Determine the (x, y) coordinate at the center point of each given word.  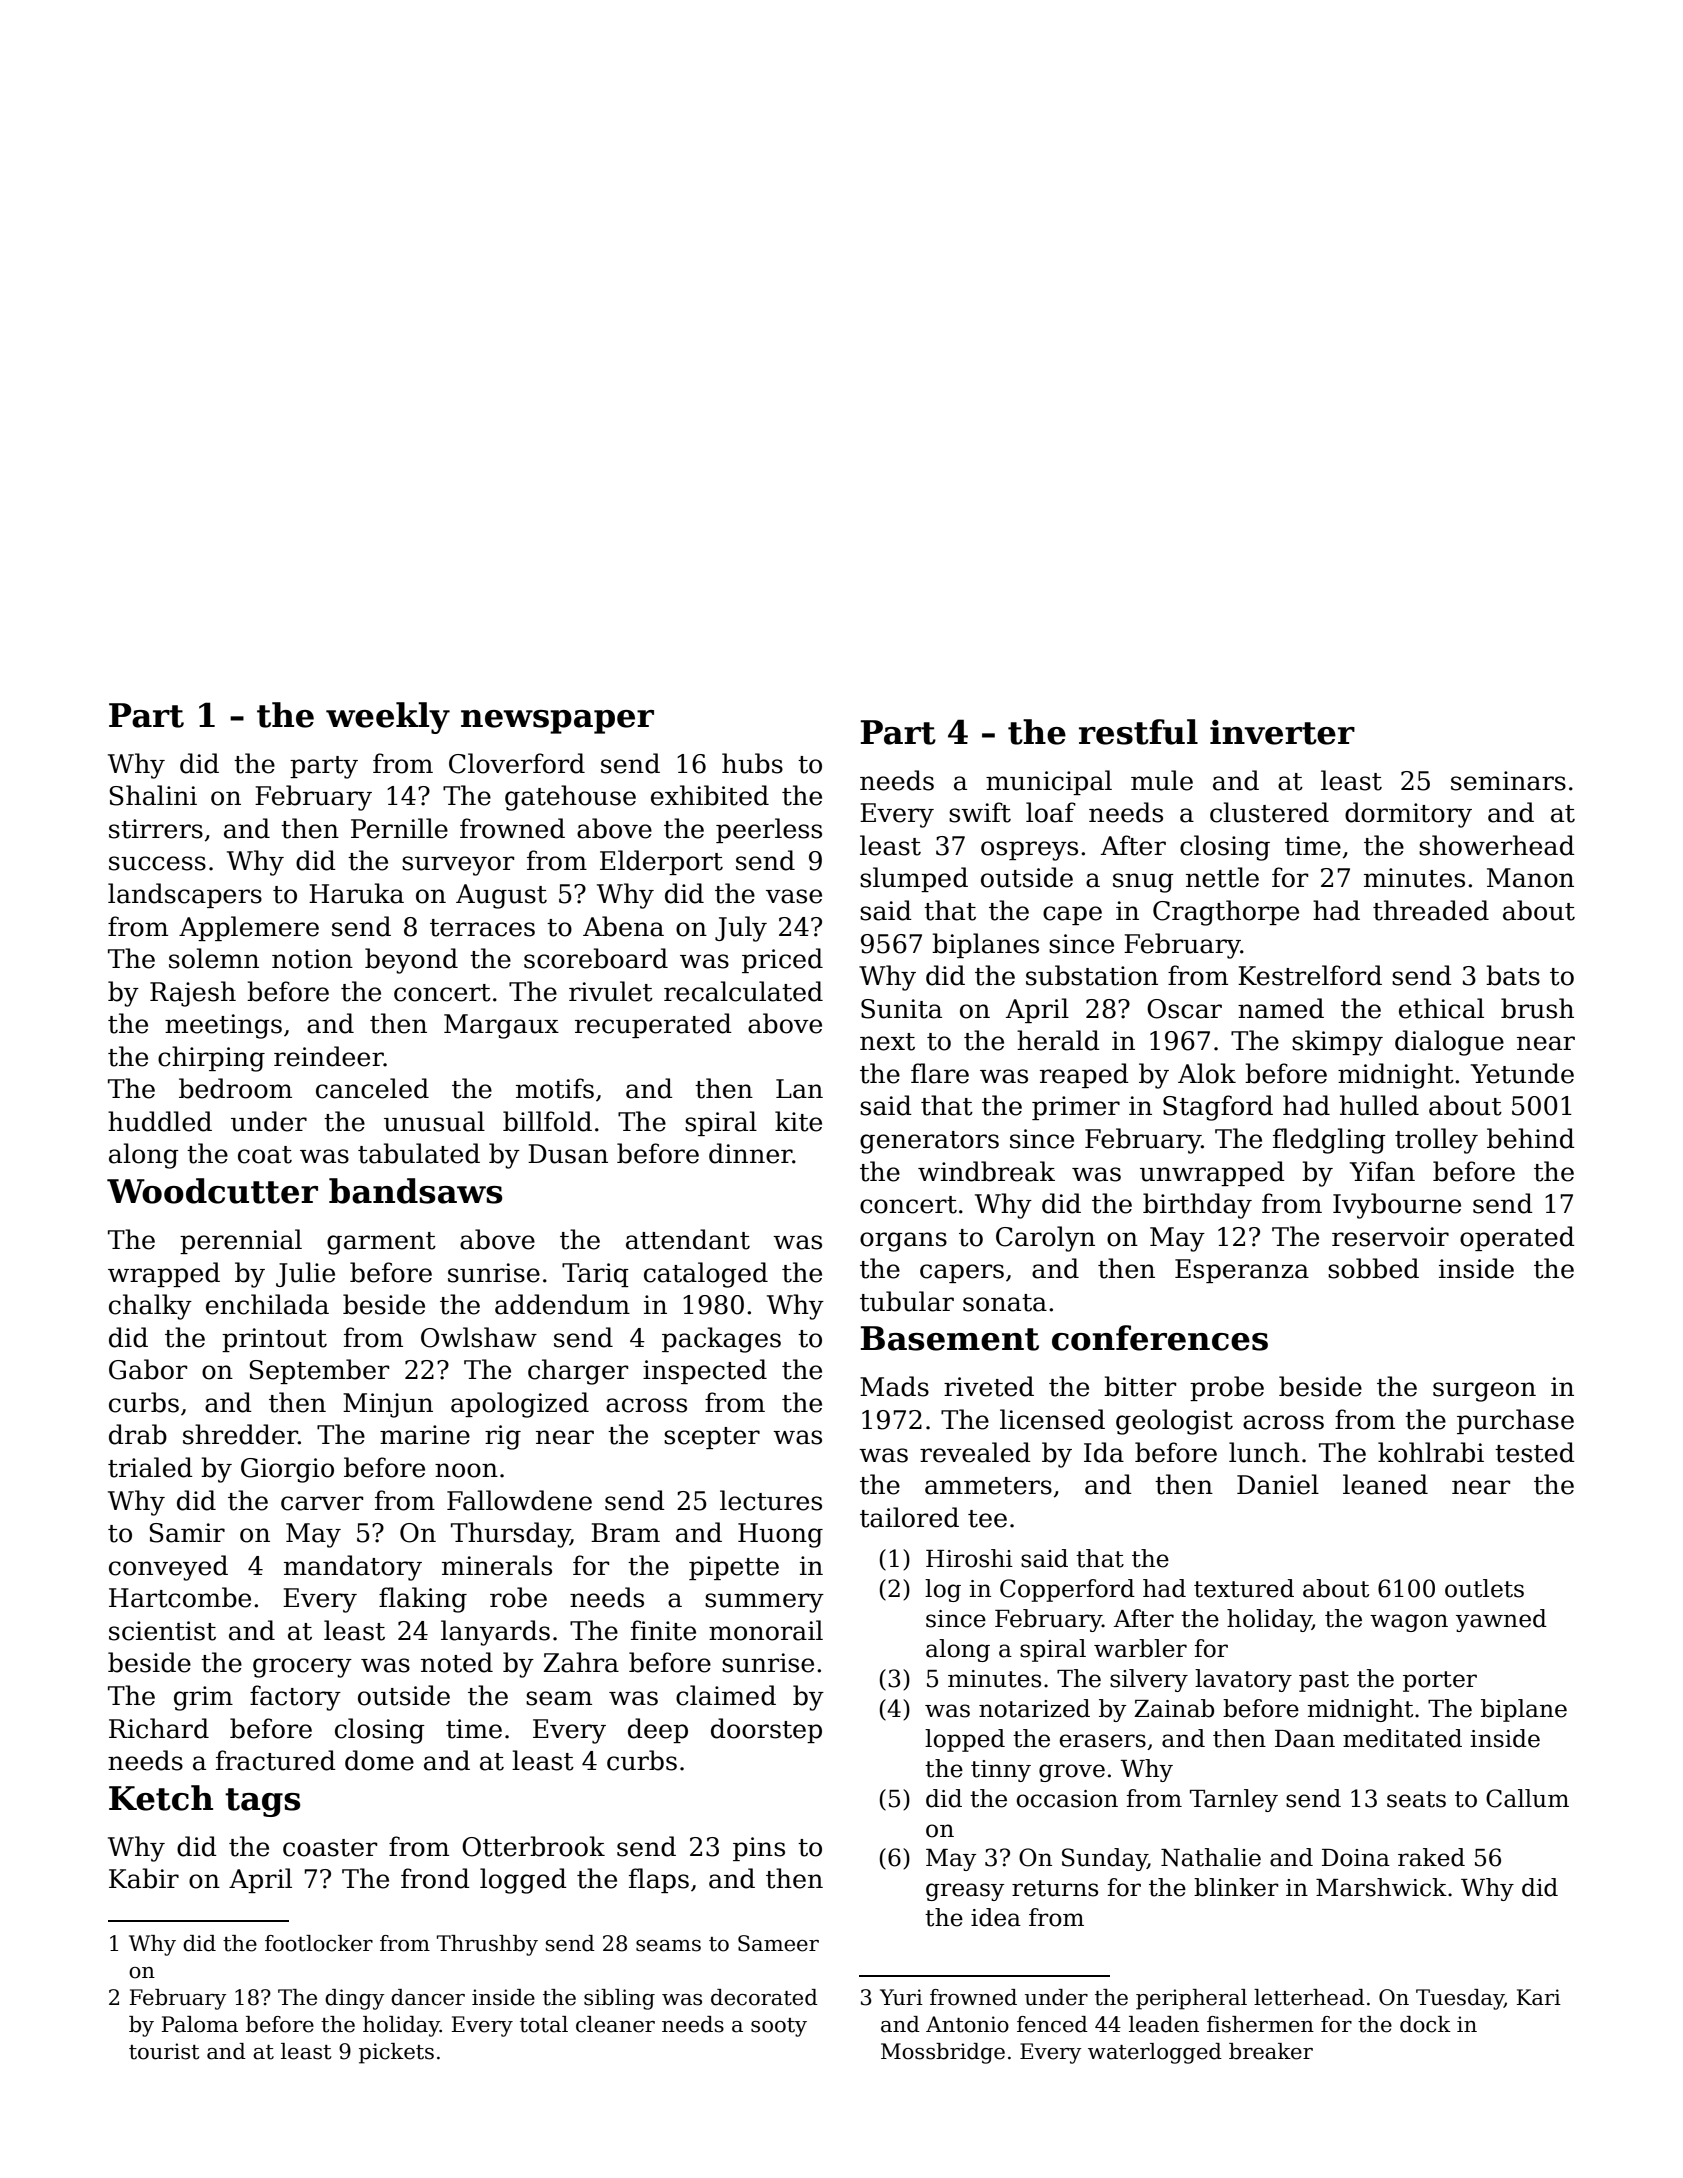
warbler (1140, 1648)
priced (782, 960)
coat (265, 1155)
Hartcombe (180, 1597)
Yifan (1382, 1171)
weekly (388, 718)
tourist (164, 2051)
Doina (1356, 1858)
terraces (482, 928)
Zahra (581, 1662)
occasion (1067, 1799)
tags (263, 1802)
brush (1537, 1008)
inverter (1282, 732)
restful (1138, 732)
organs (903, 1242)
